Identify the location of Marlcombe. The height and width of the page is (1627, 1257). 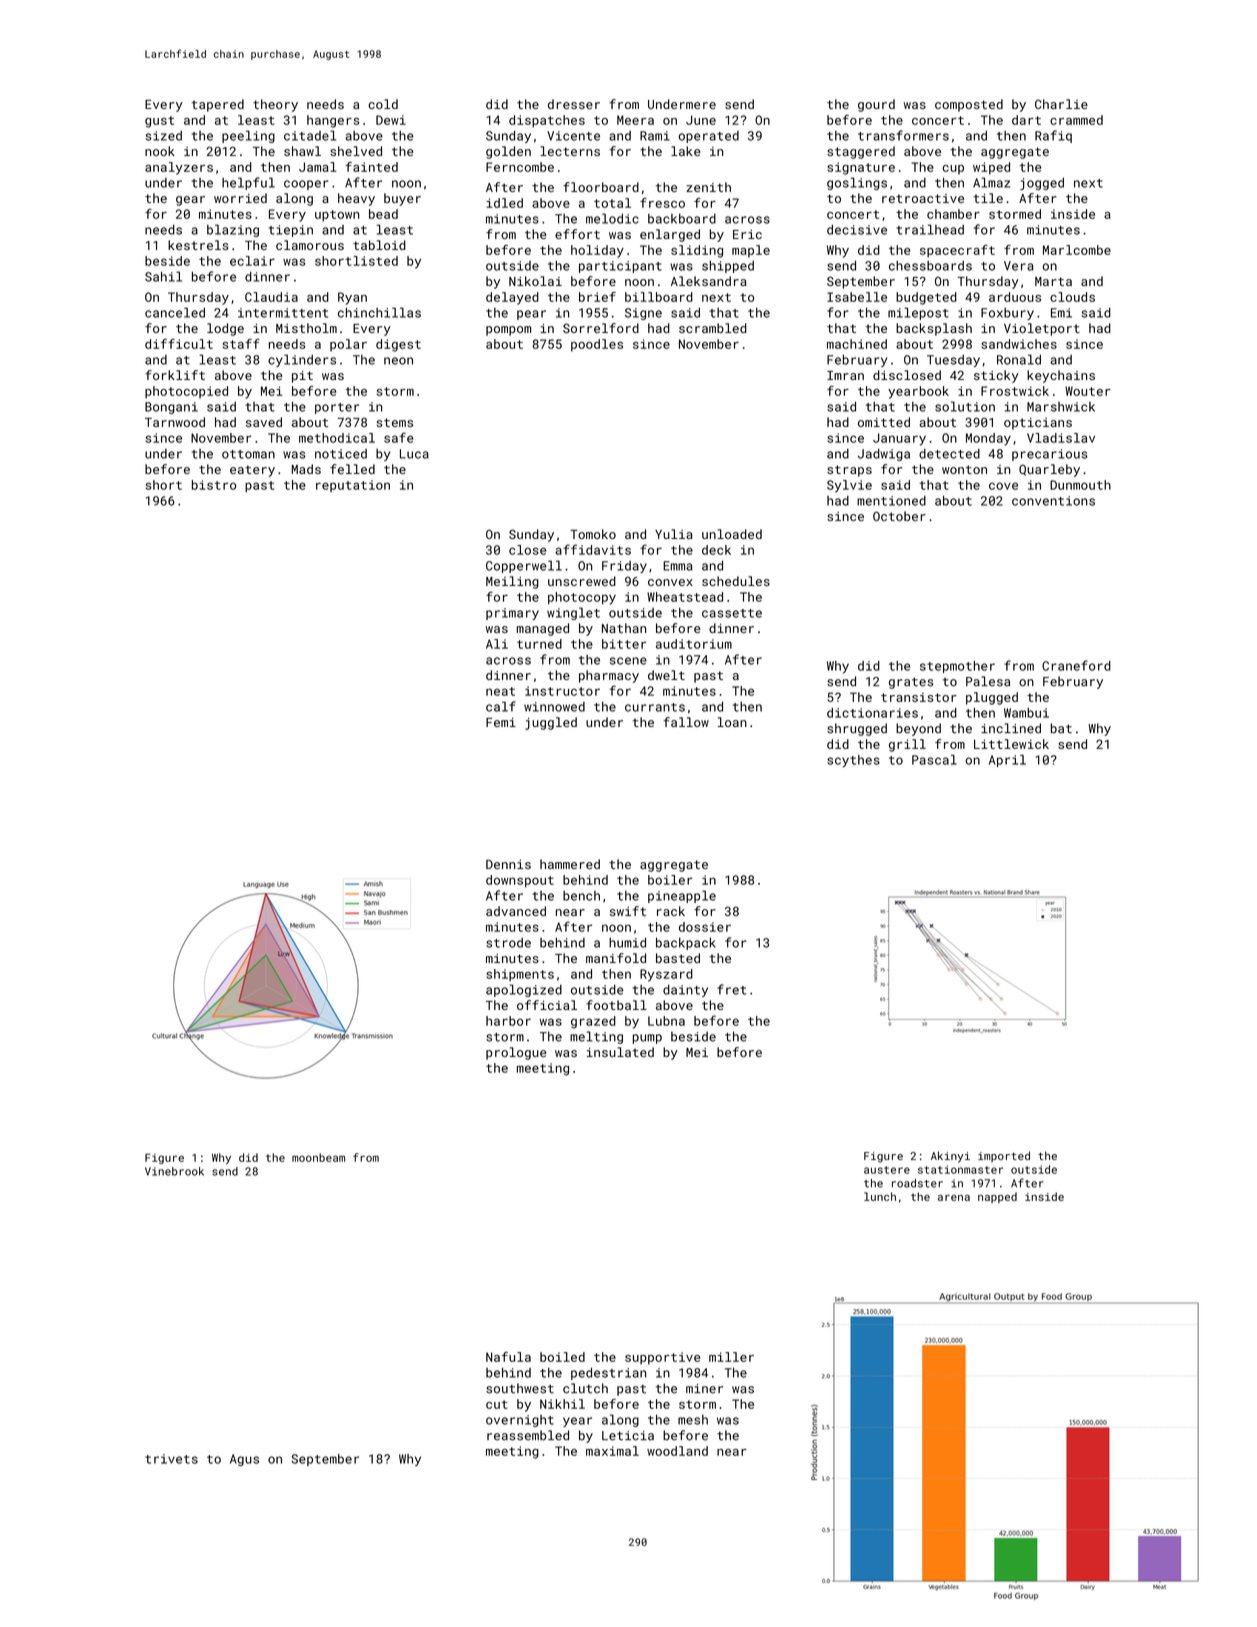
(1077, 250).
